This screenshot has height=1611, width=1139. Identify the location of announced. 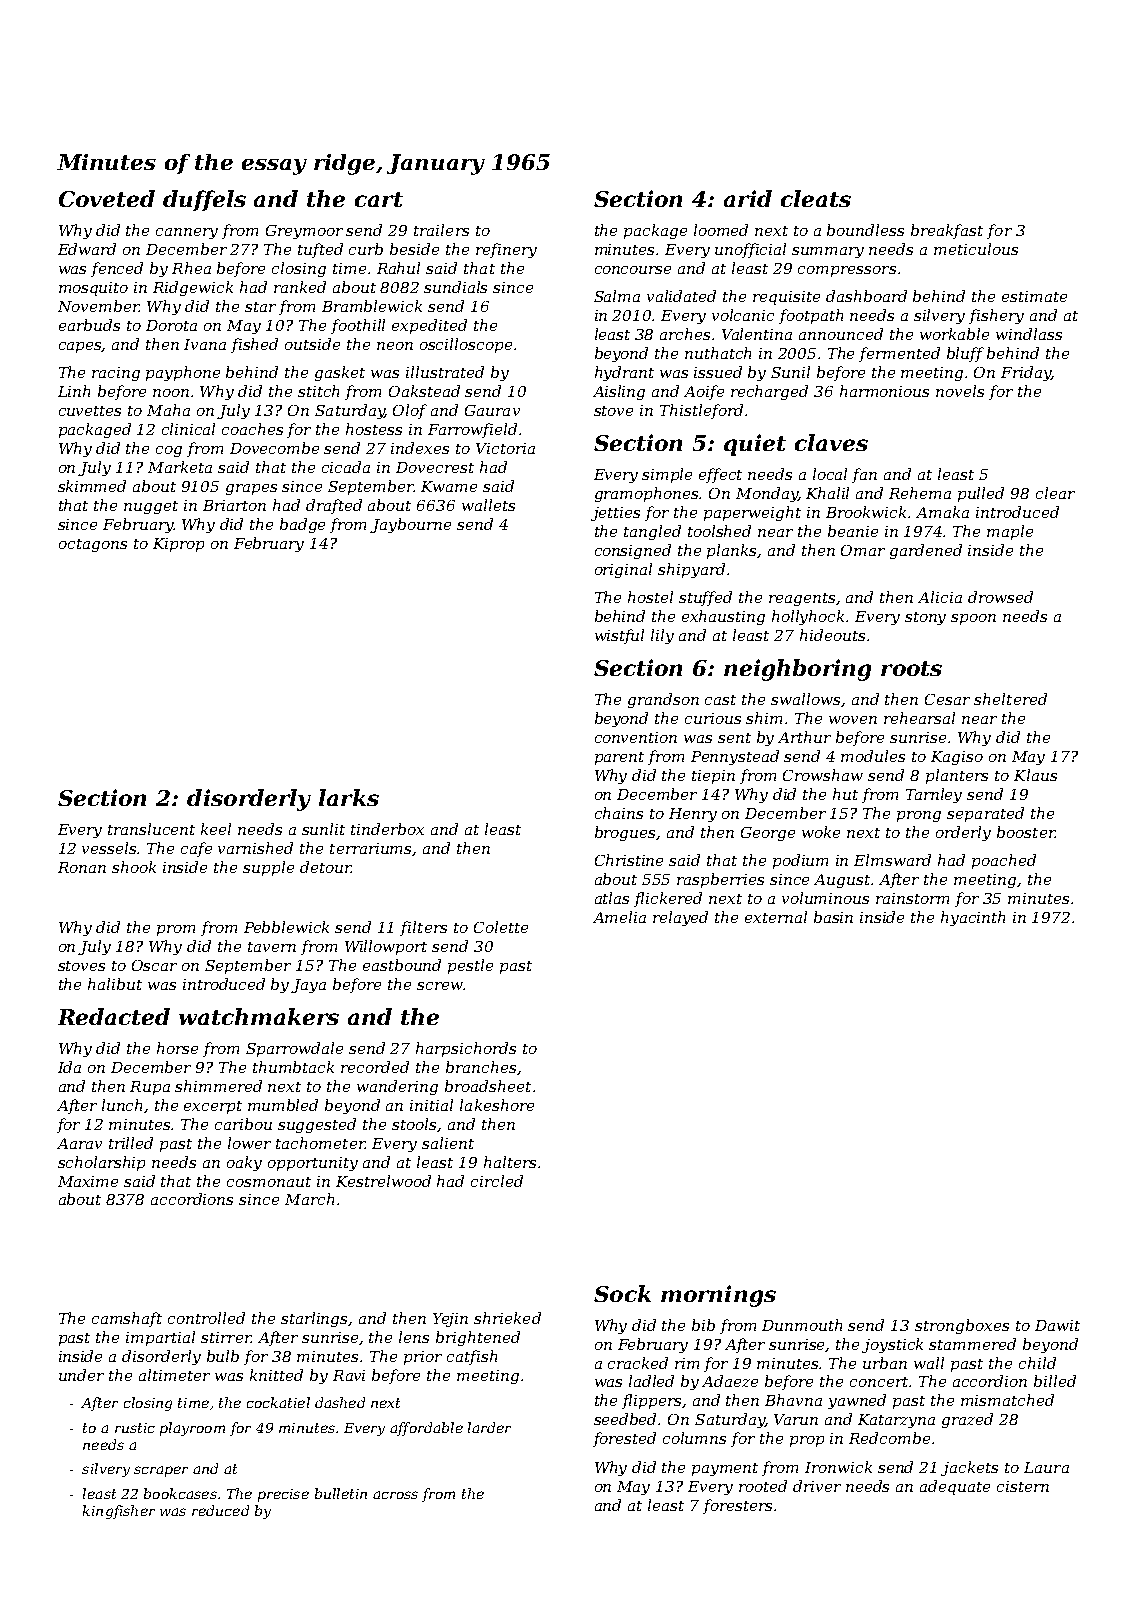
(841, 334).
